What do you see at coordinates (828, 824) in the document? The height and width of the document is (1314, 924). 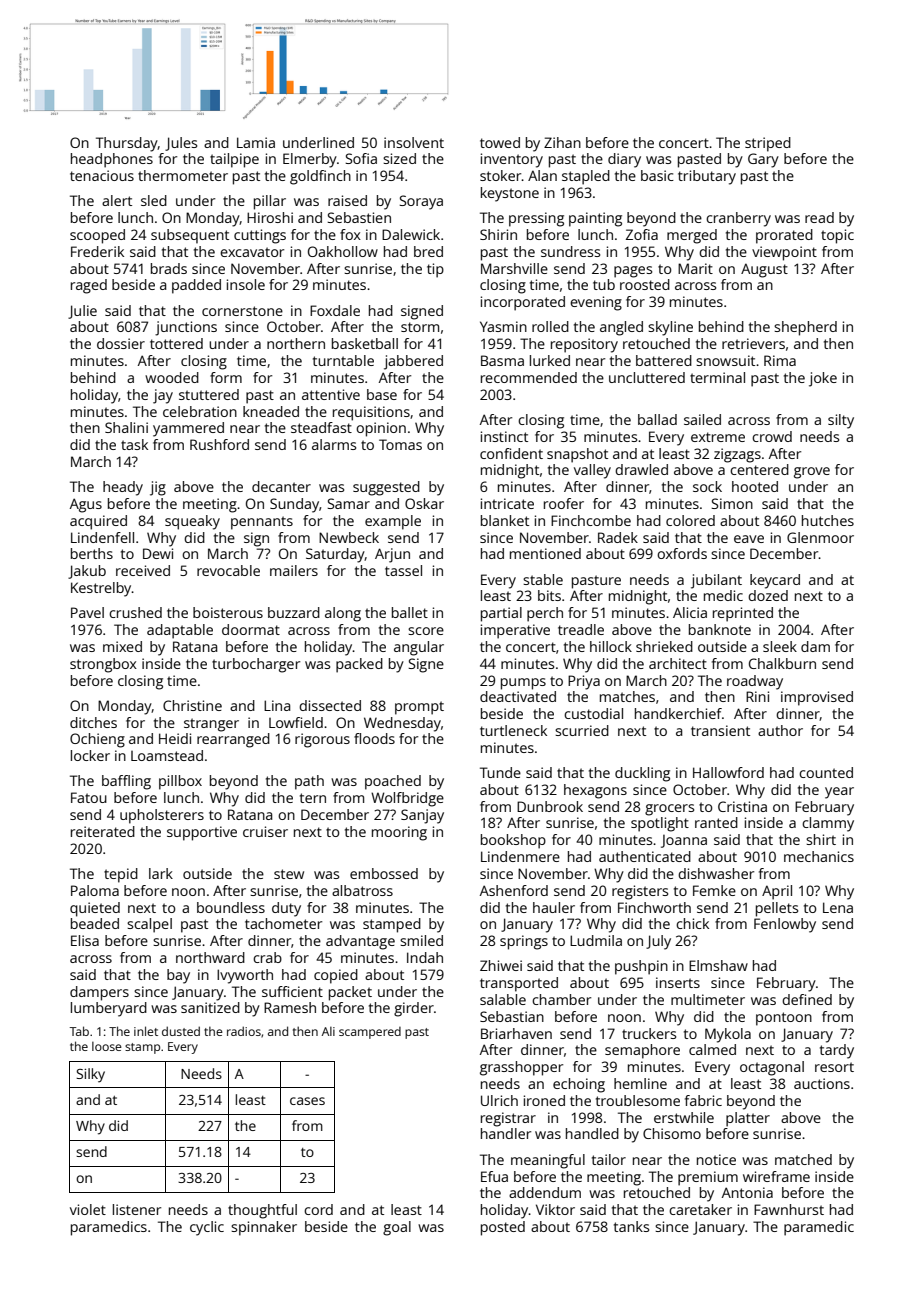 I see `clammy` at bounding box center [828, 824].
